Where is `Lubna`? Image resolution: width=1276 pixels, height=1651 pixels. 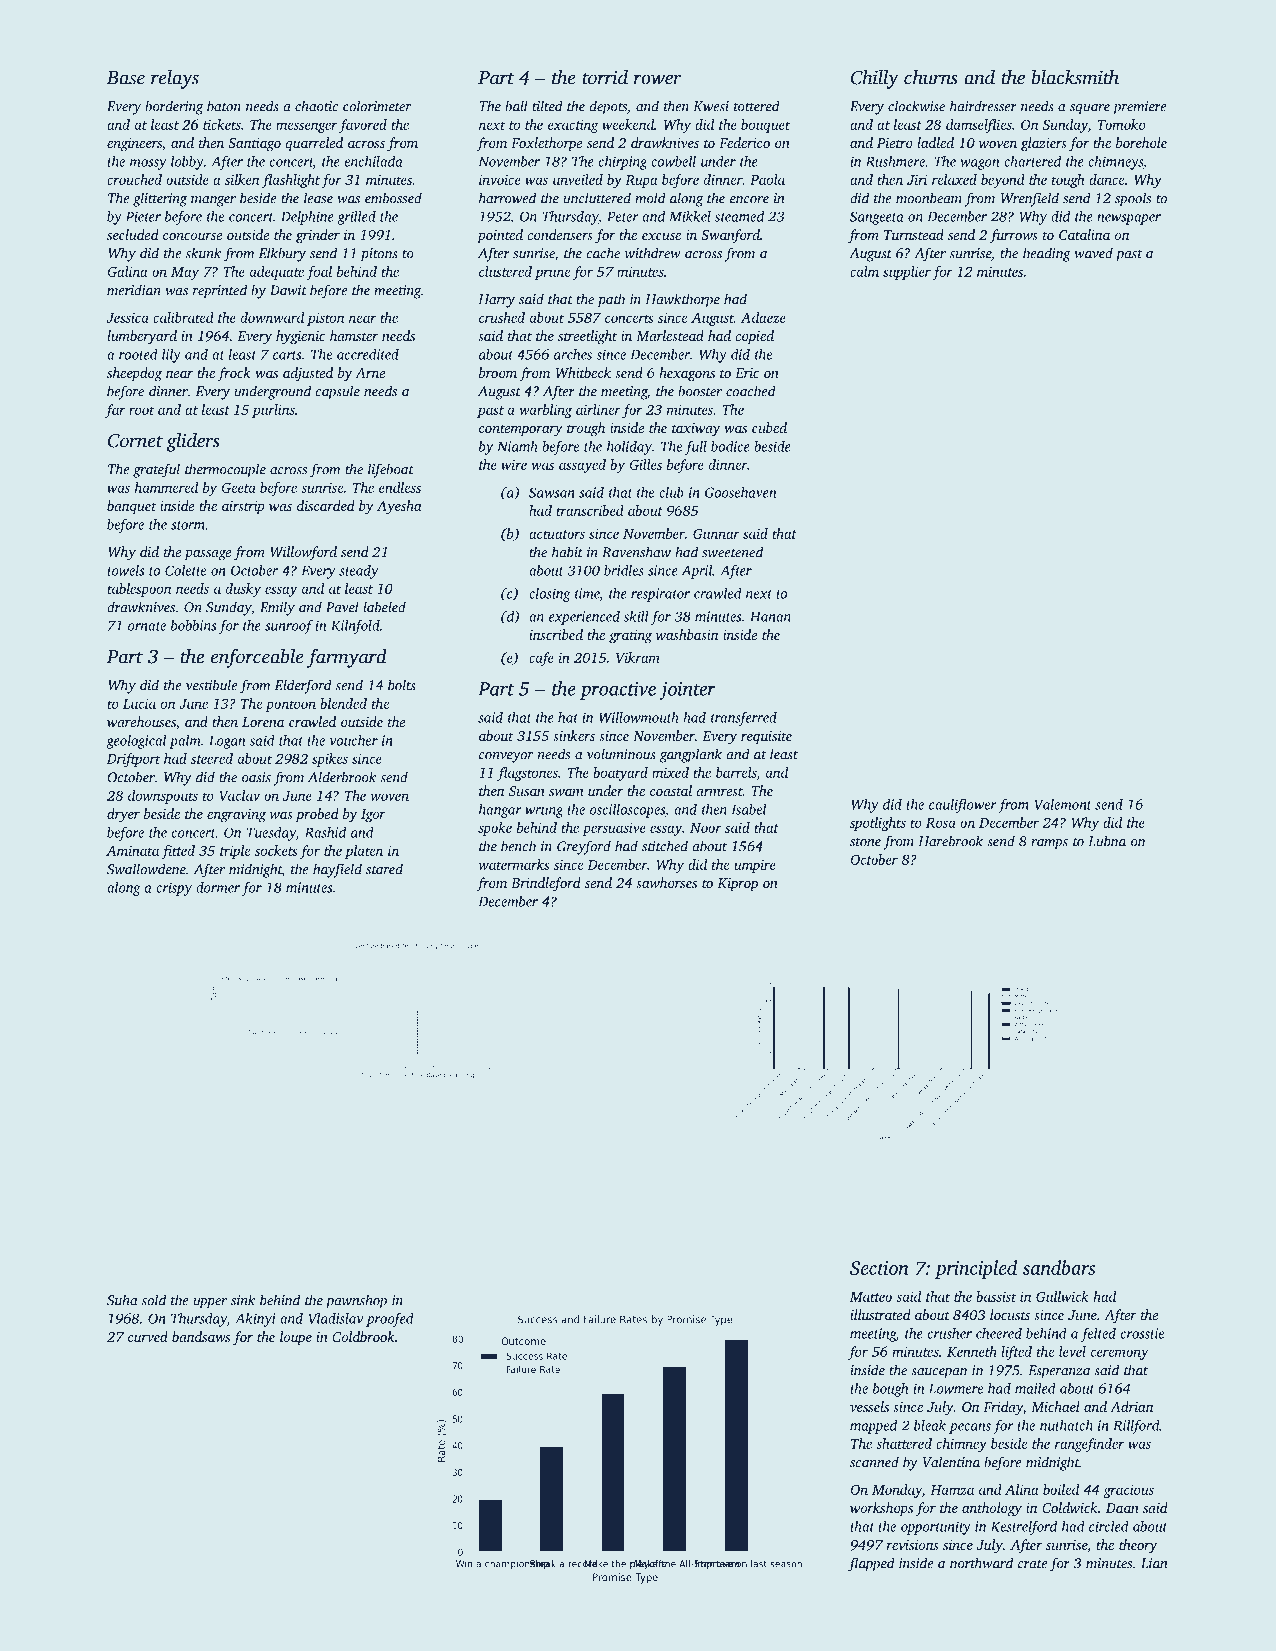
Lubna is located at coordinates (1107, 841).
